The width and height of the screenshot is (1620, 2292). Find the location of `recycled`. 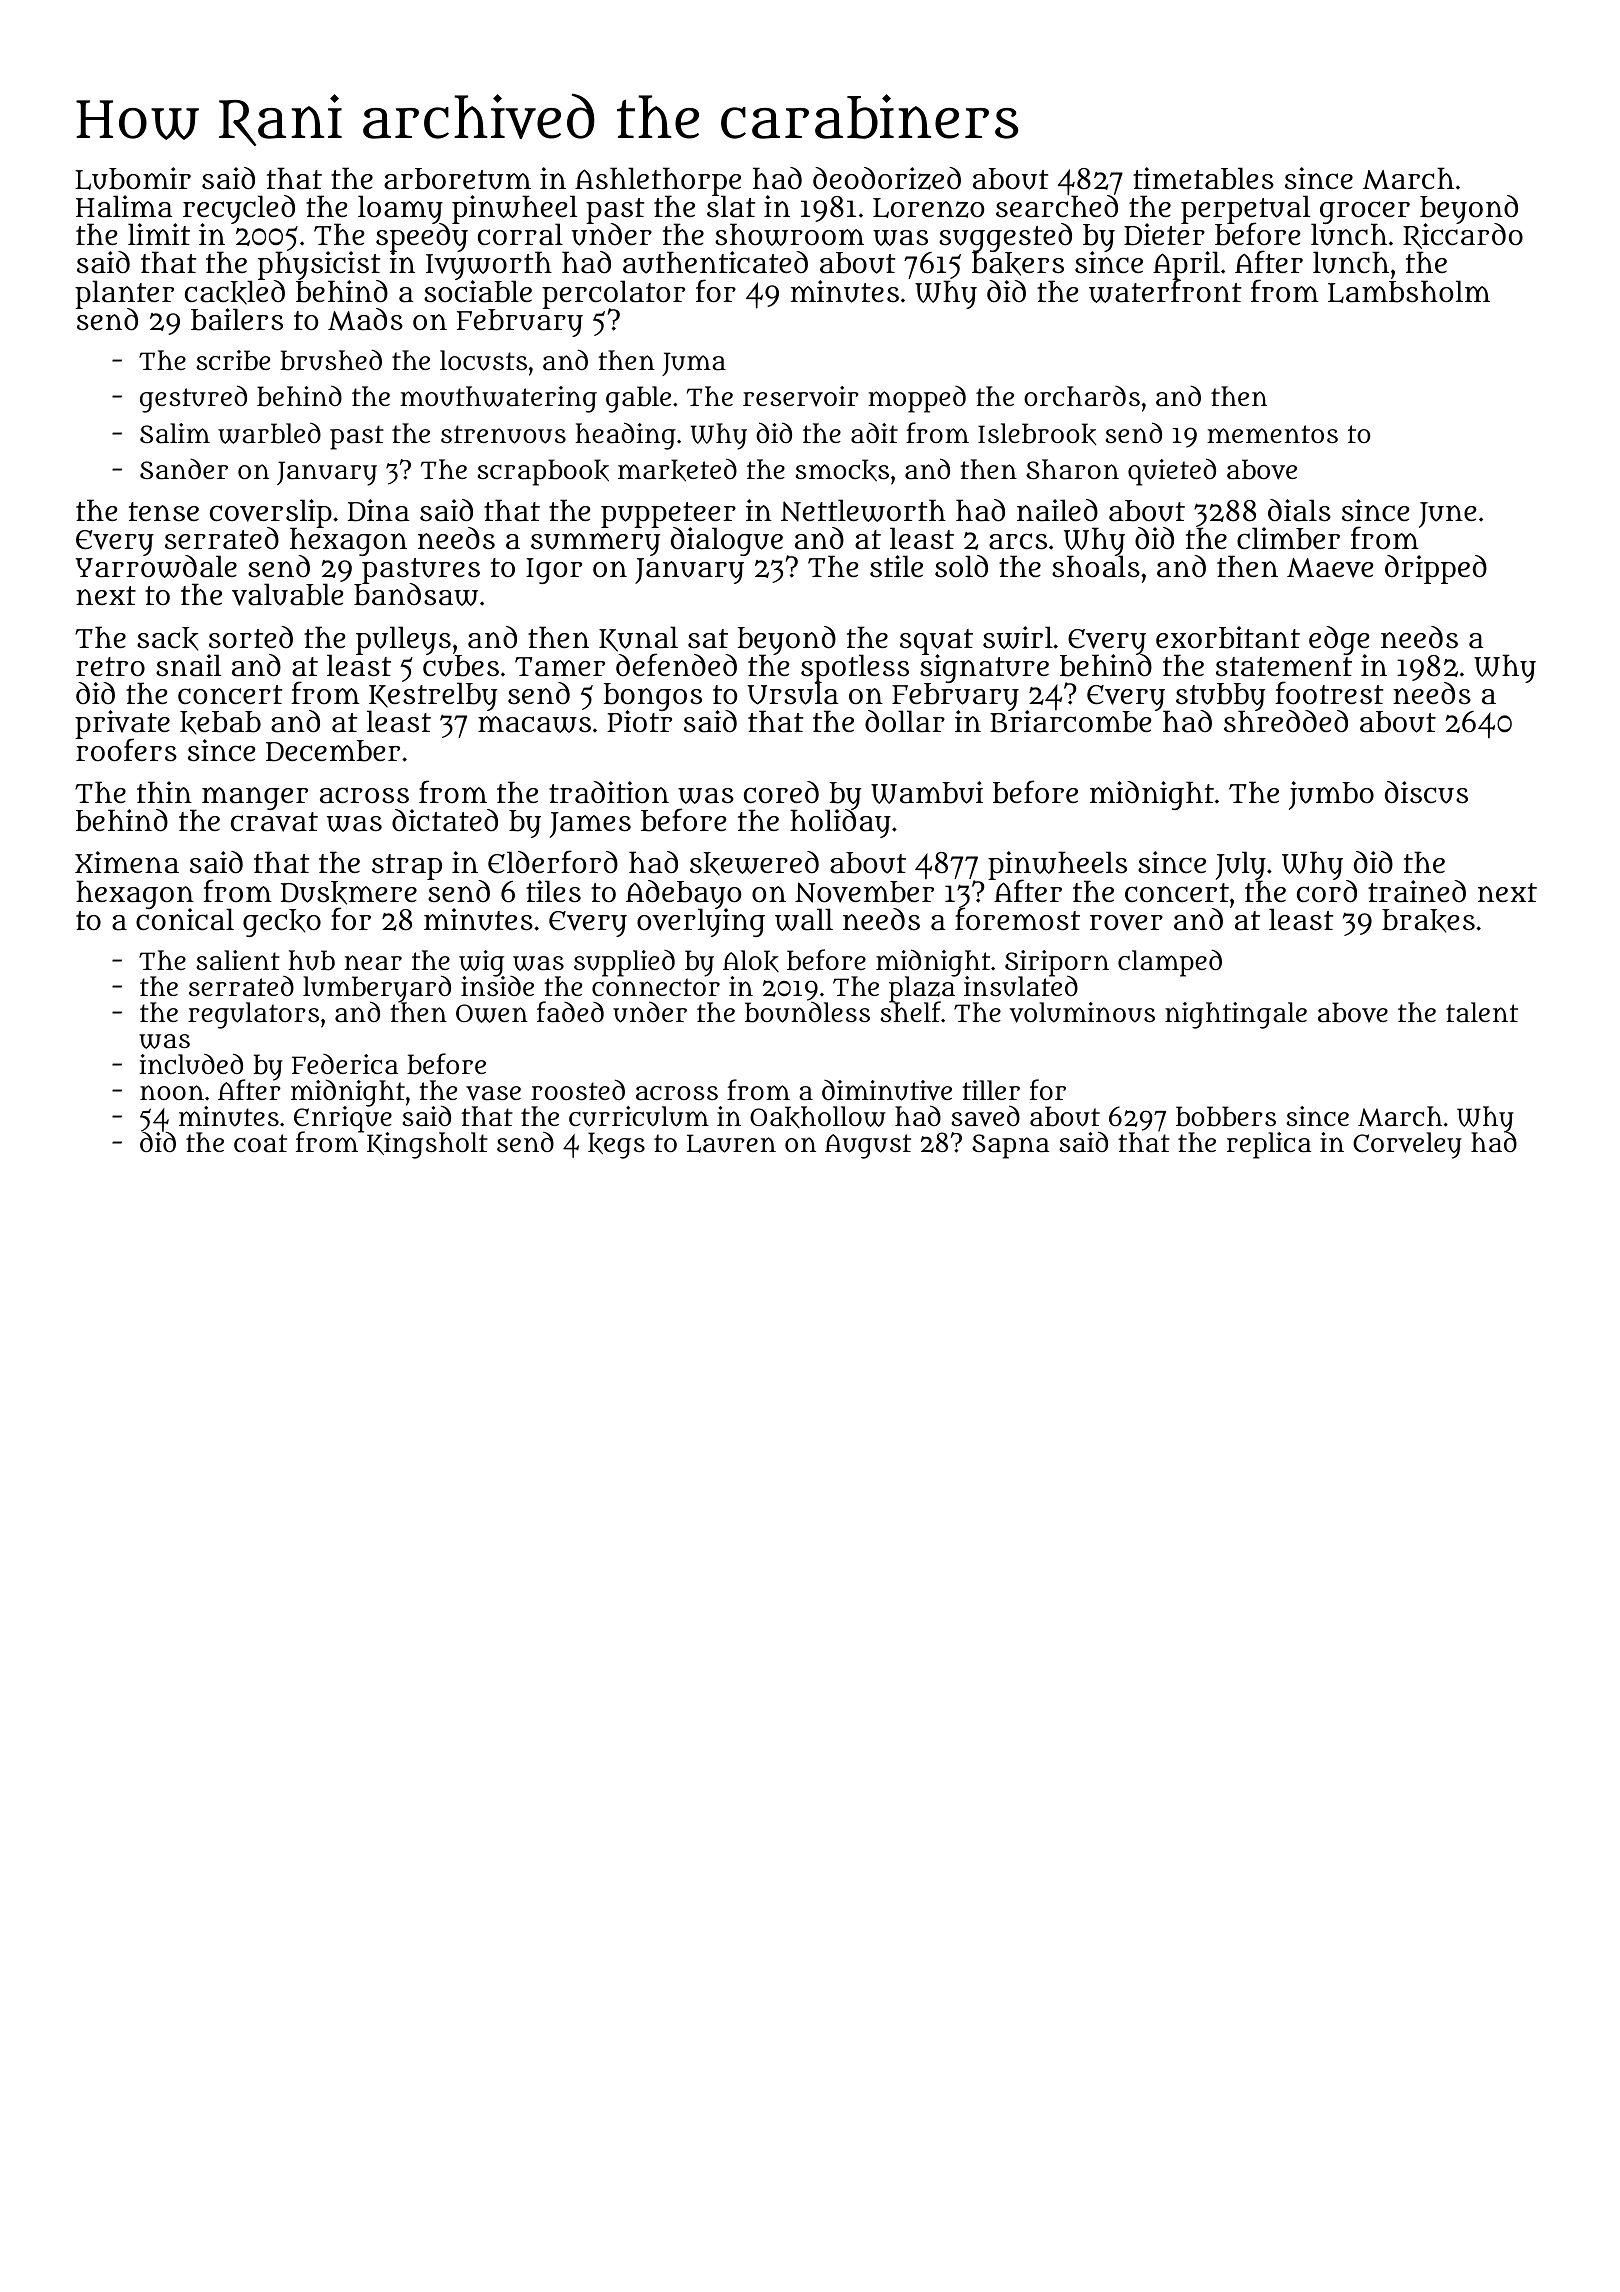

recycled is located at coordinates (239, 209).
